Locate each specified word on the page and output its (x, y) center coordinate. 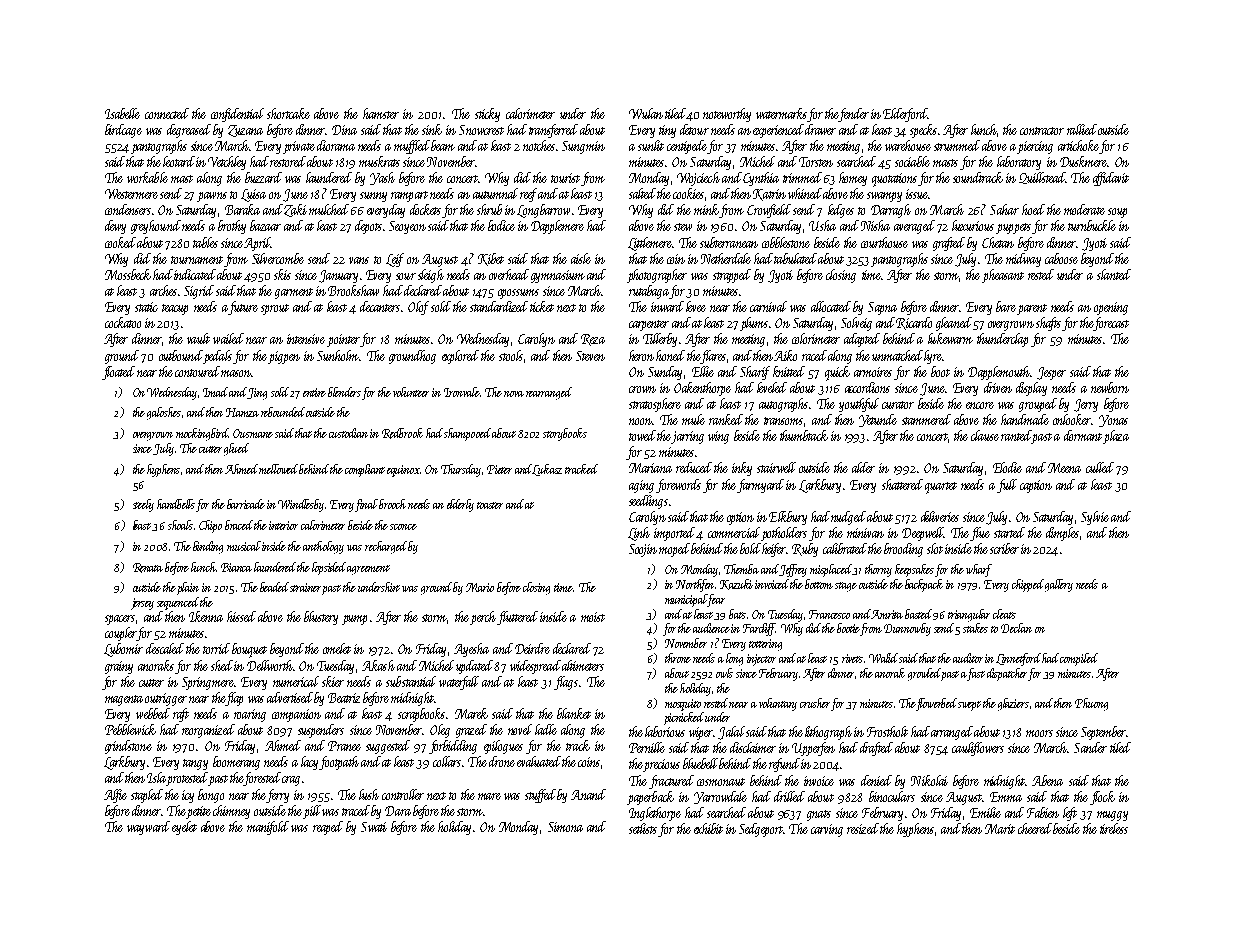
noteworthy (727, 115)
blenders (344, 392)
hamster (381, 113)
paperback (650, 798)
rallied (1082, 129)
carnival (768, 306)
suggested (388, 747)
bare (1006, 306)
